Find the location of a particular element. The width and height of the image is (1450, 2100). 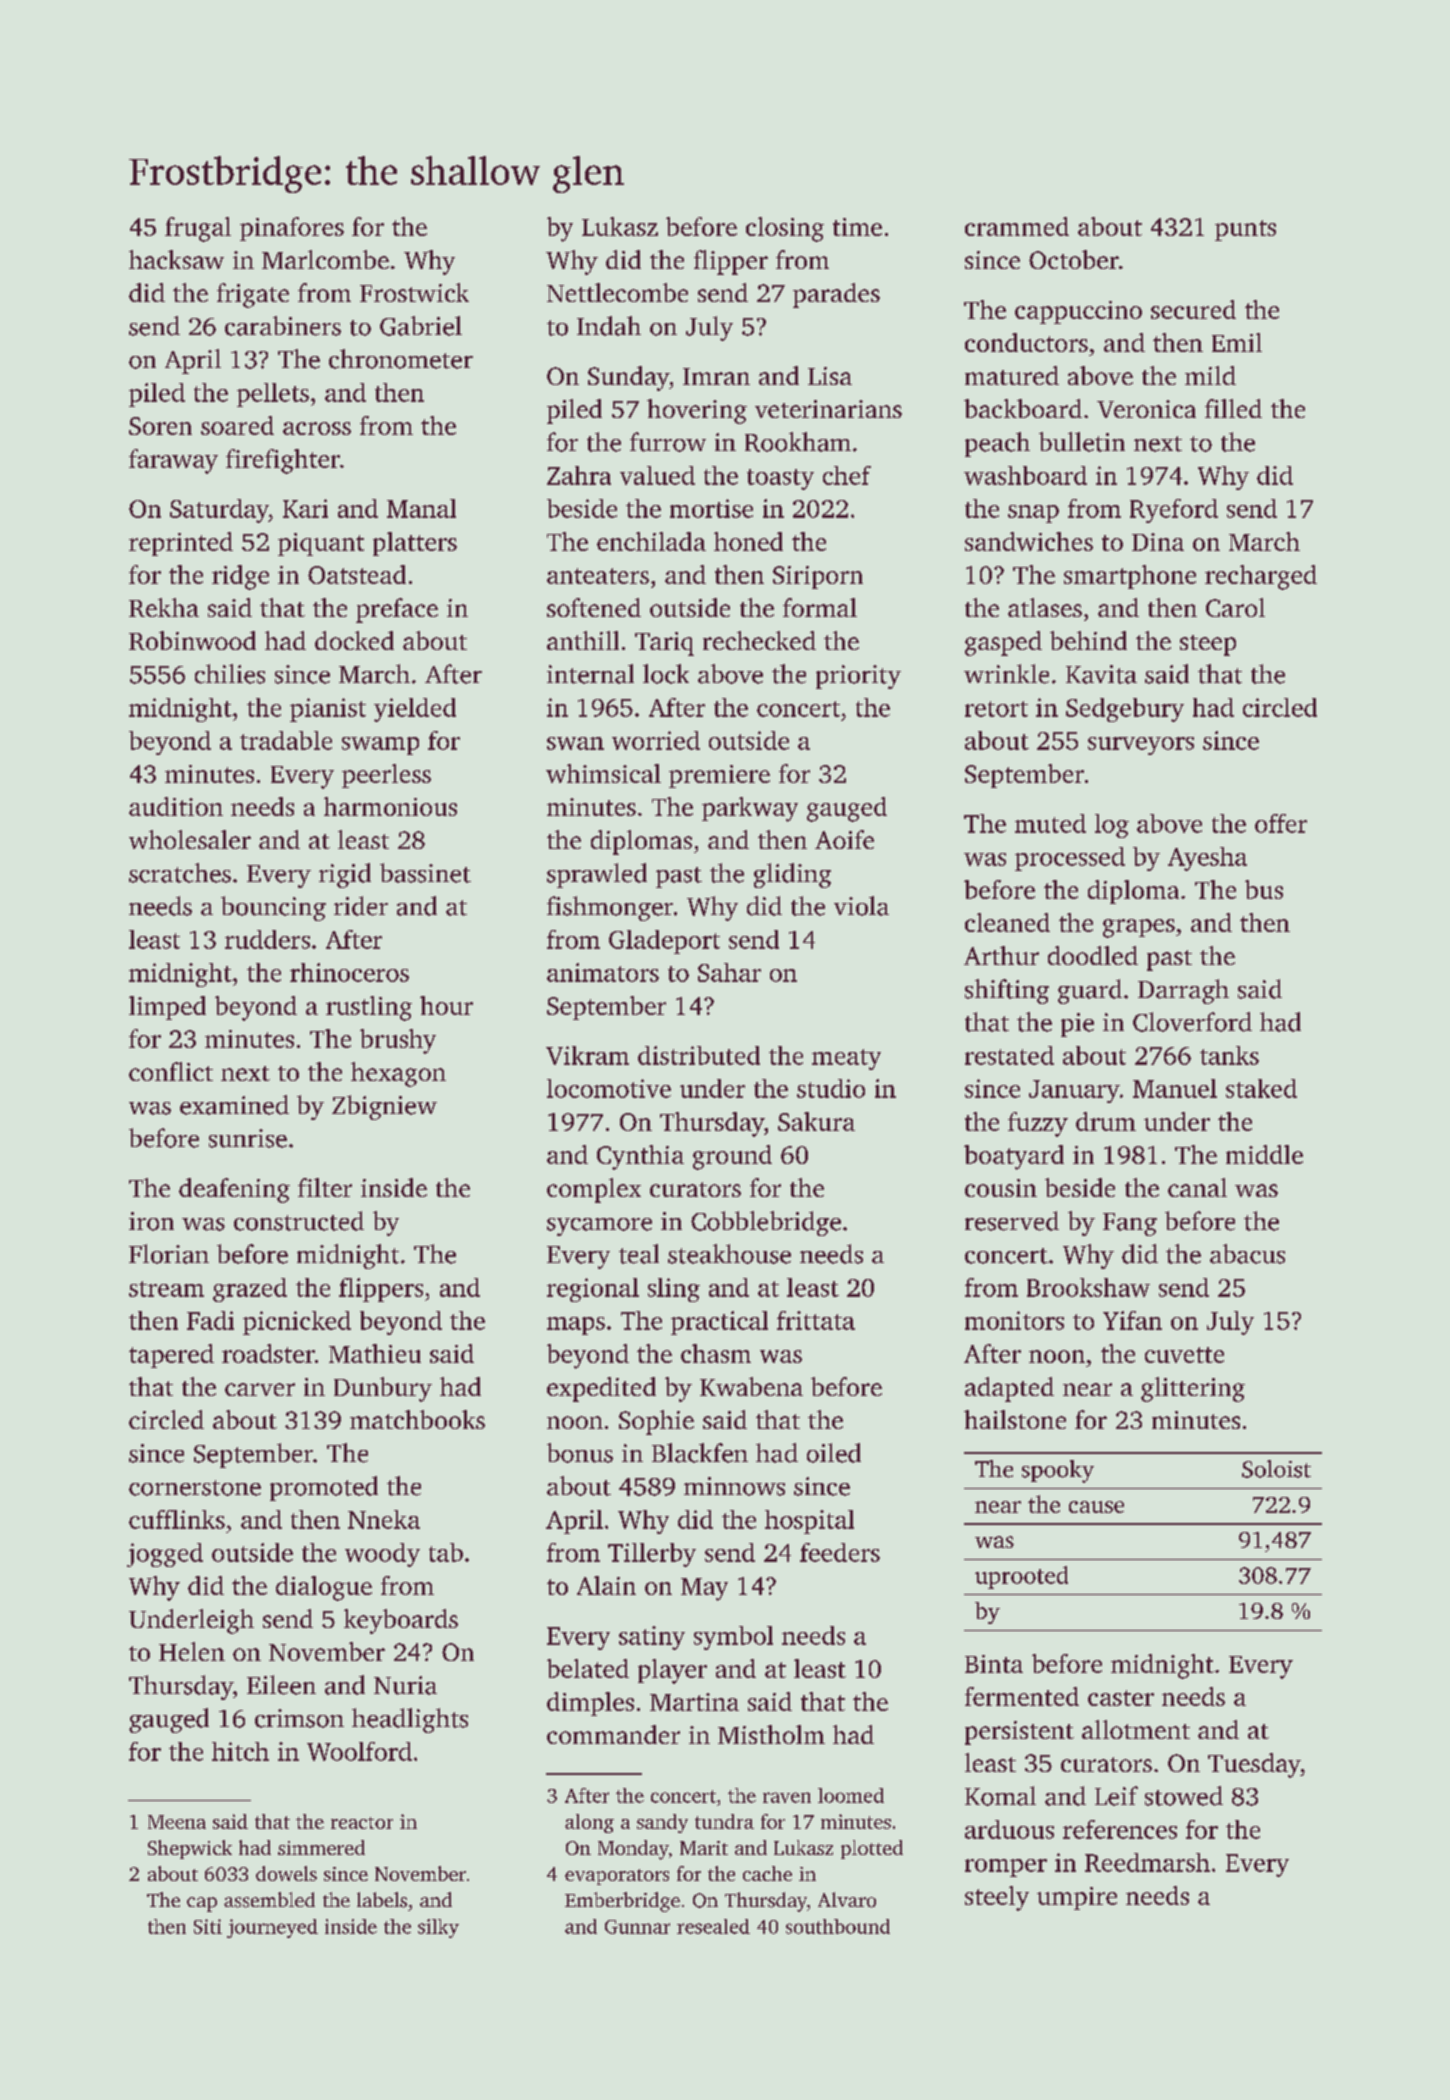

Nettlecombe is located at coordinates (617, 292).
